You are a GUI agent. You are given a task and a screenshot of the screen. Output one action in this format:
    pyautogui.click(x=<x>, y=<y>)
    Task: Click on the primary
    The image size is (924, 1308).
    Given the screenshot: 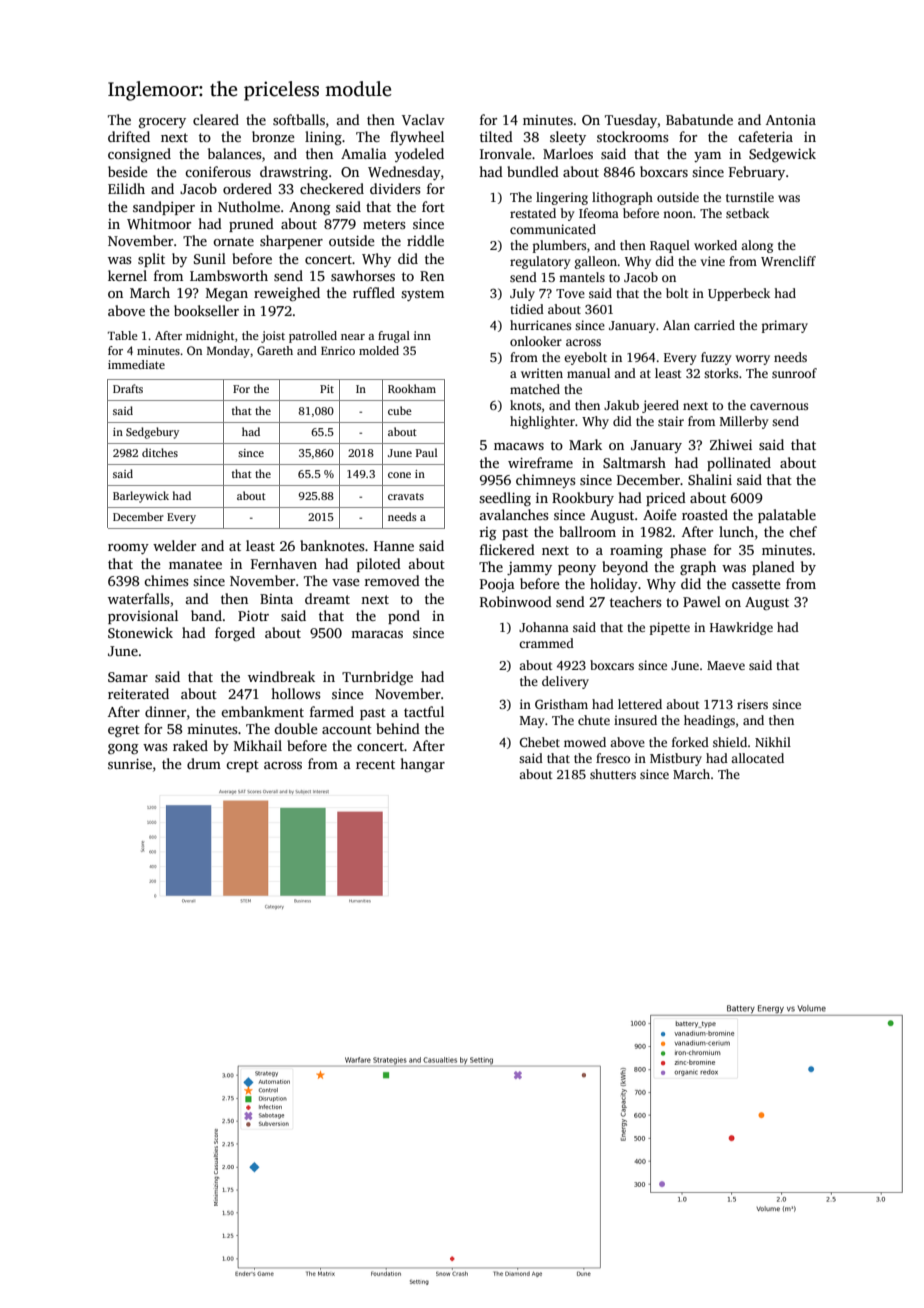 What is the action you would take?
    pyautogui.click(x=785, y=326)
